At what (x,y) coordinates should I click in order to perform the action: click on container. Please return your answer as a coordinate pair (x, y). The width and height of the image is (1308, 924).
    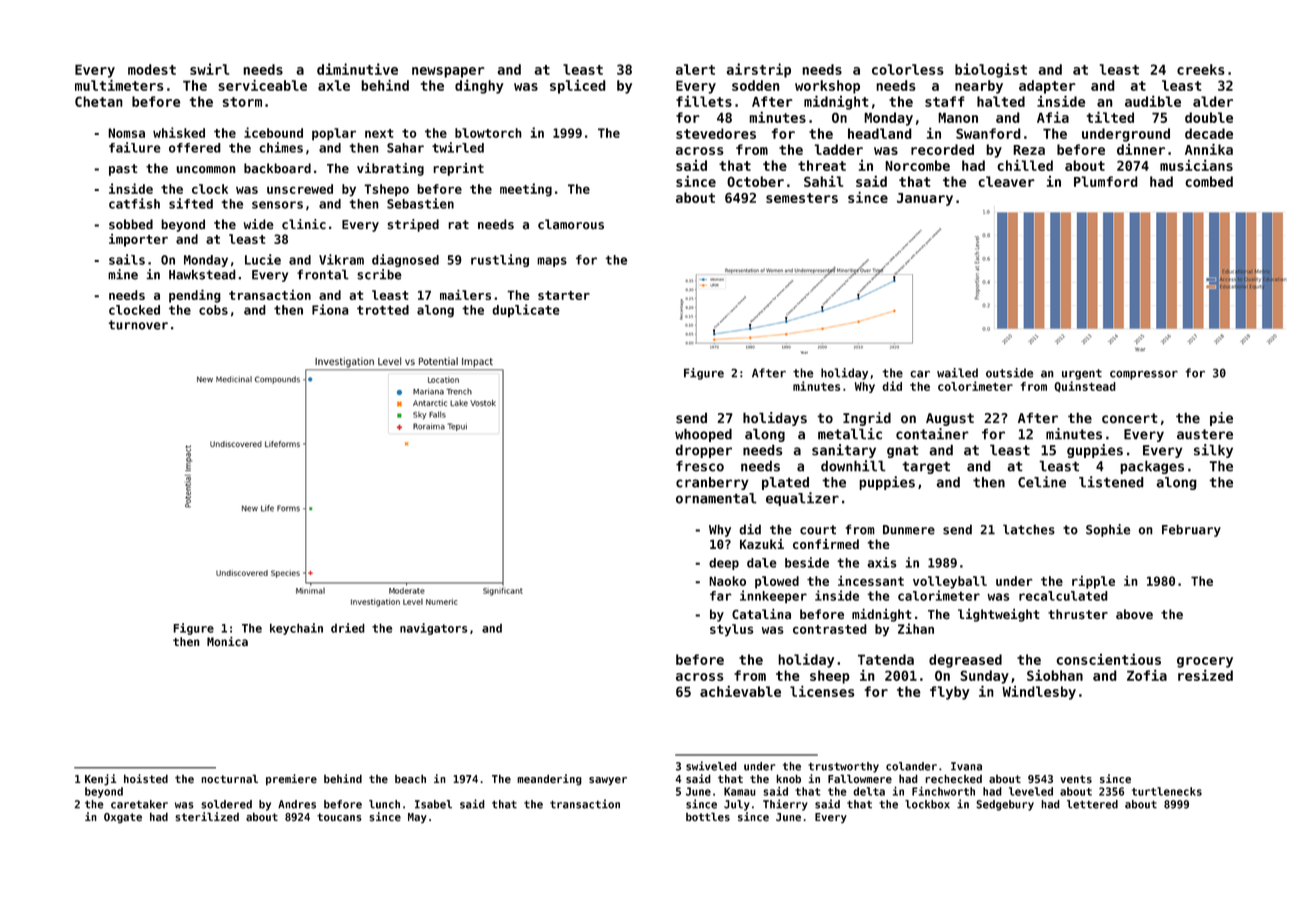
    Looking at the image, I should click on (932, 434).
